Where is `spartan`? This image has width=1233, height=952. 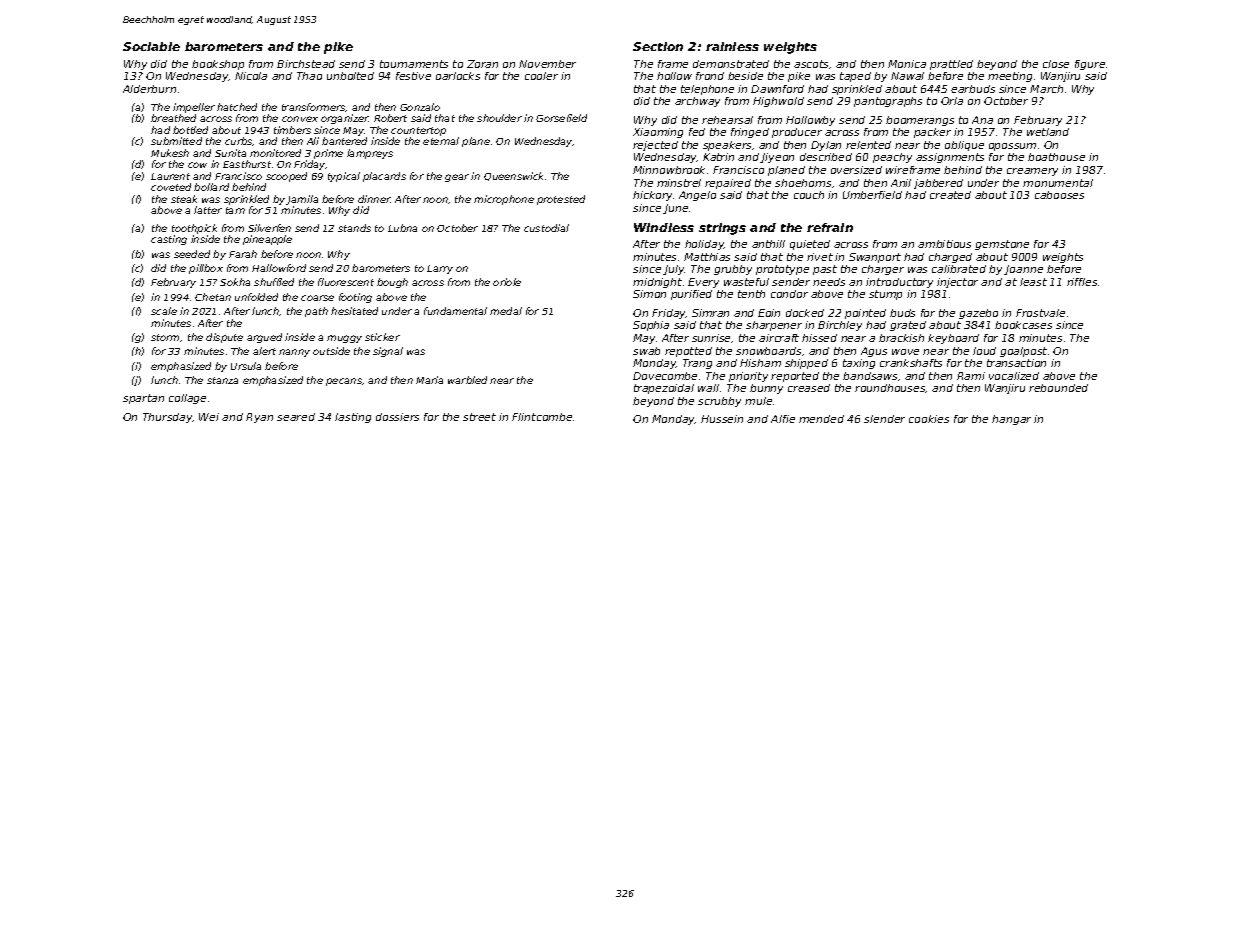
spartan is located at coordinates (143, 399).
